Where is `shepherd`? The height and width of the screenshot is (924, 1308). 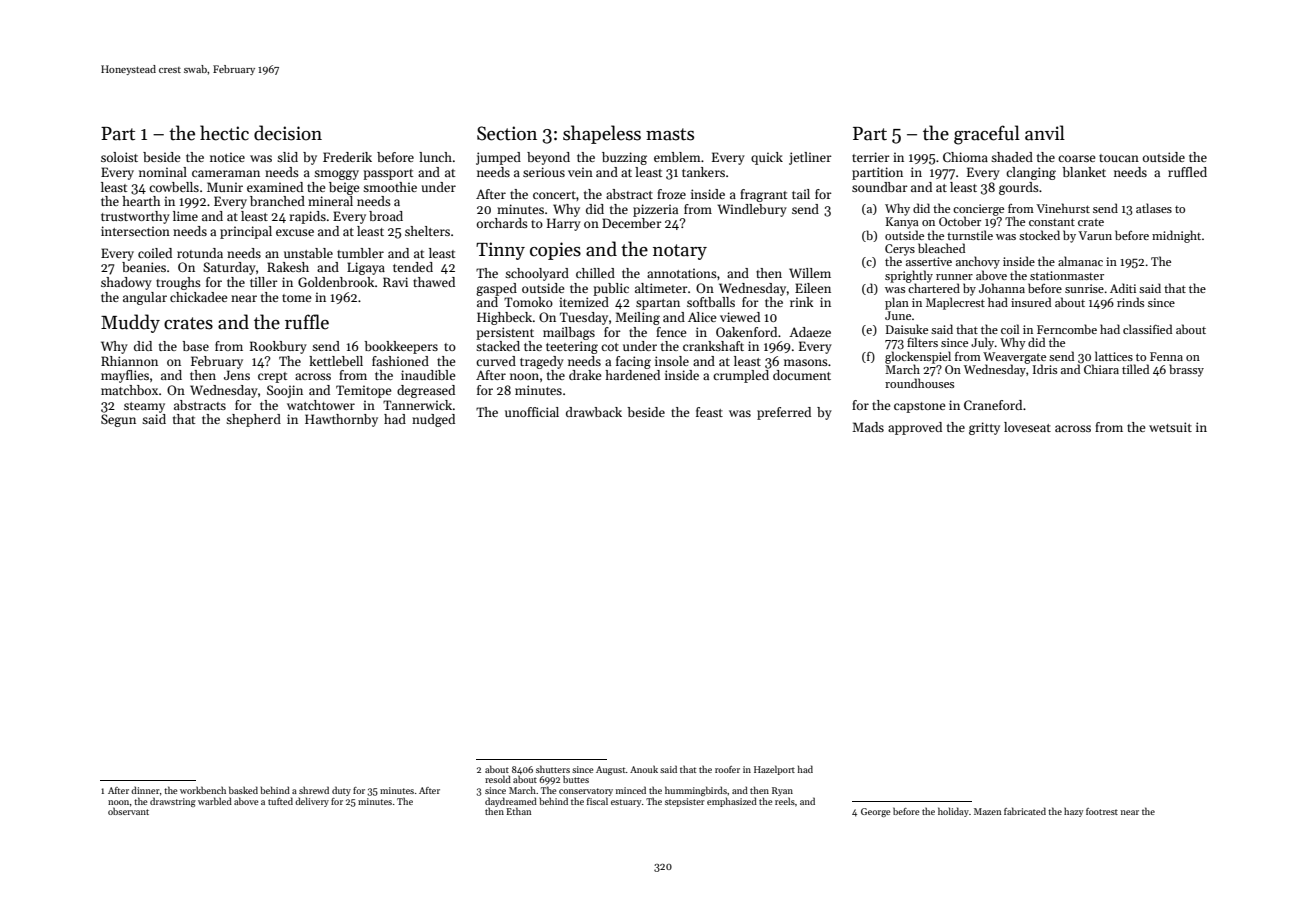 shepherd is located at coordinates (253, 420).
